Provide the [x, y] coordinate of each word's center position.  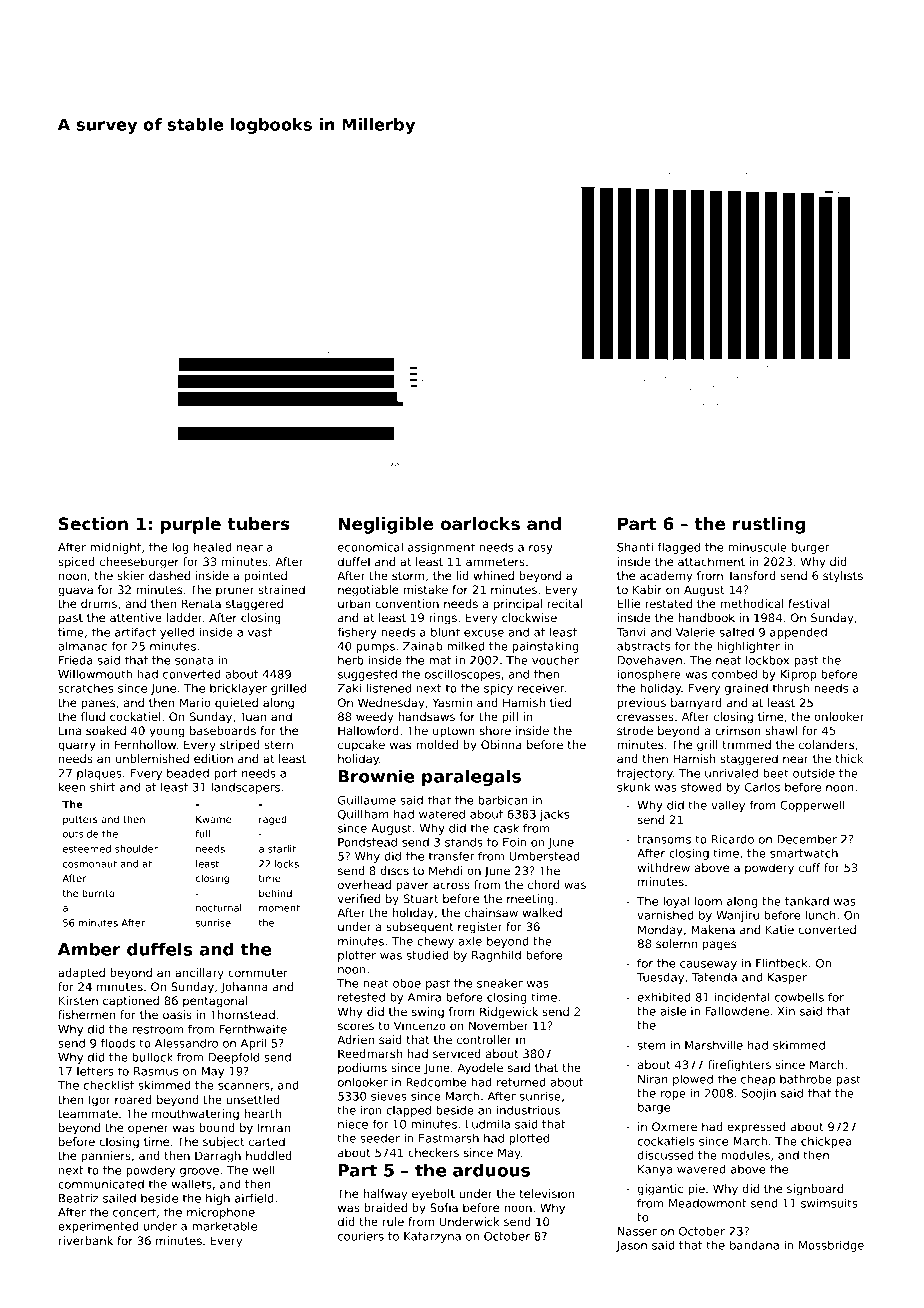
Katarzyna [432, 1237]
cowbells [799, 997]
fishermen [87, 1014]
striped [239, 745]
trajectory [645, 774]
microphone [221, 1213]
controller [484, 1039]
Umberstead [544, 856]
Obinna [501, 744]
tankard [807, 901]
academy [666, 577]
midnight [115, 548]
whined [493, 575]
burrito [98, 893]
